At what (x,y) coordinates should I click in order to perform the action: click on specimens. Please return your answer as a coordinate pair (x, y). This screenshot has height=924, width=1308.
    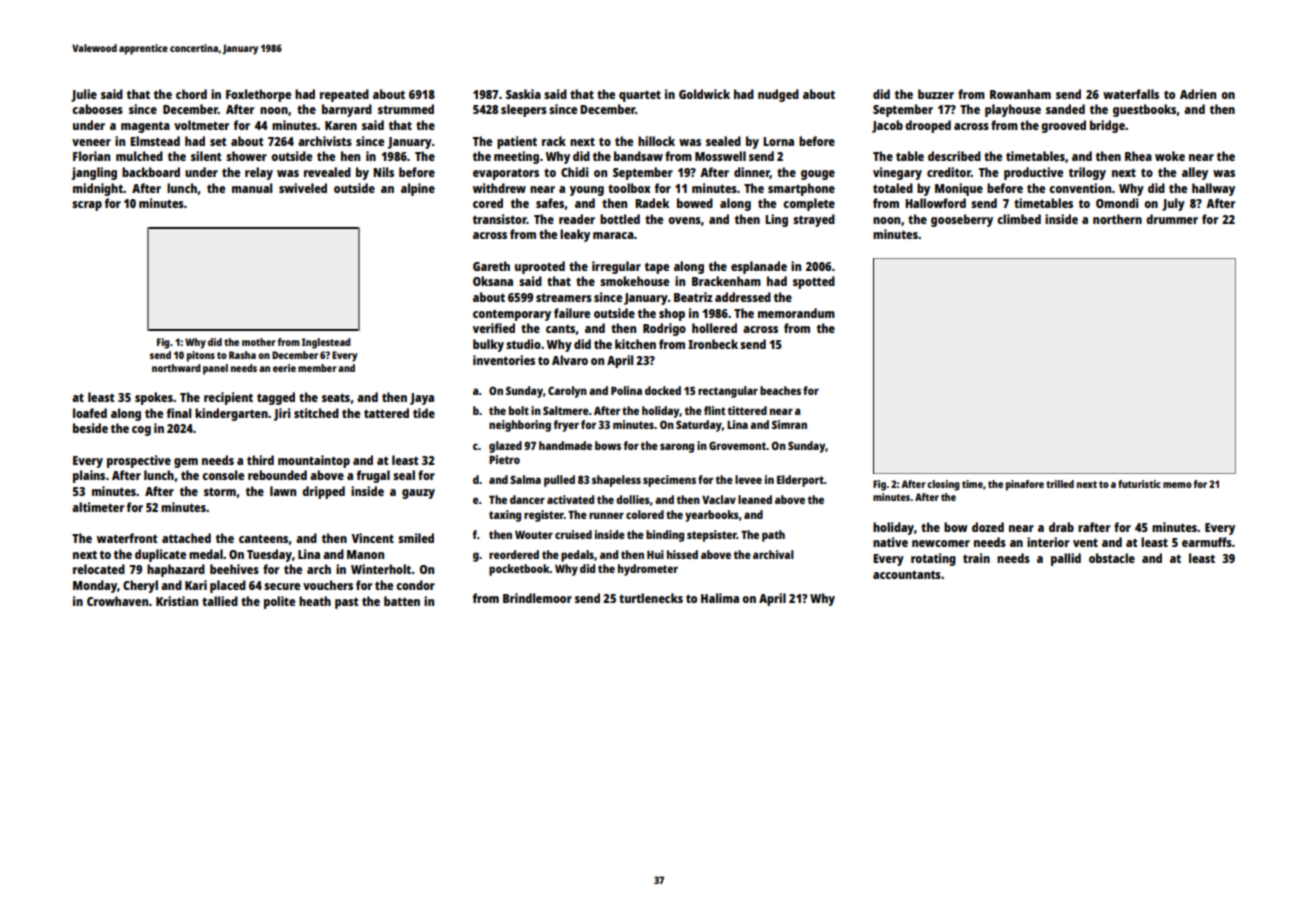
    Looking at the image, I should click on (669, 481).
